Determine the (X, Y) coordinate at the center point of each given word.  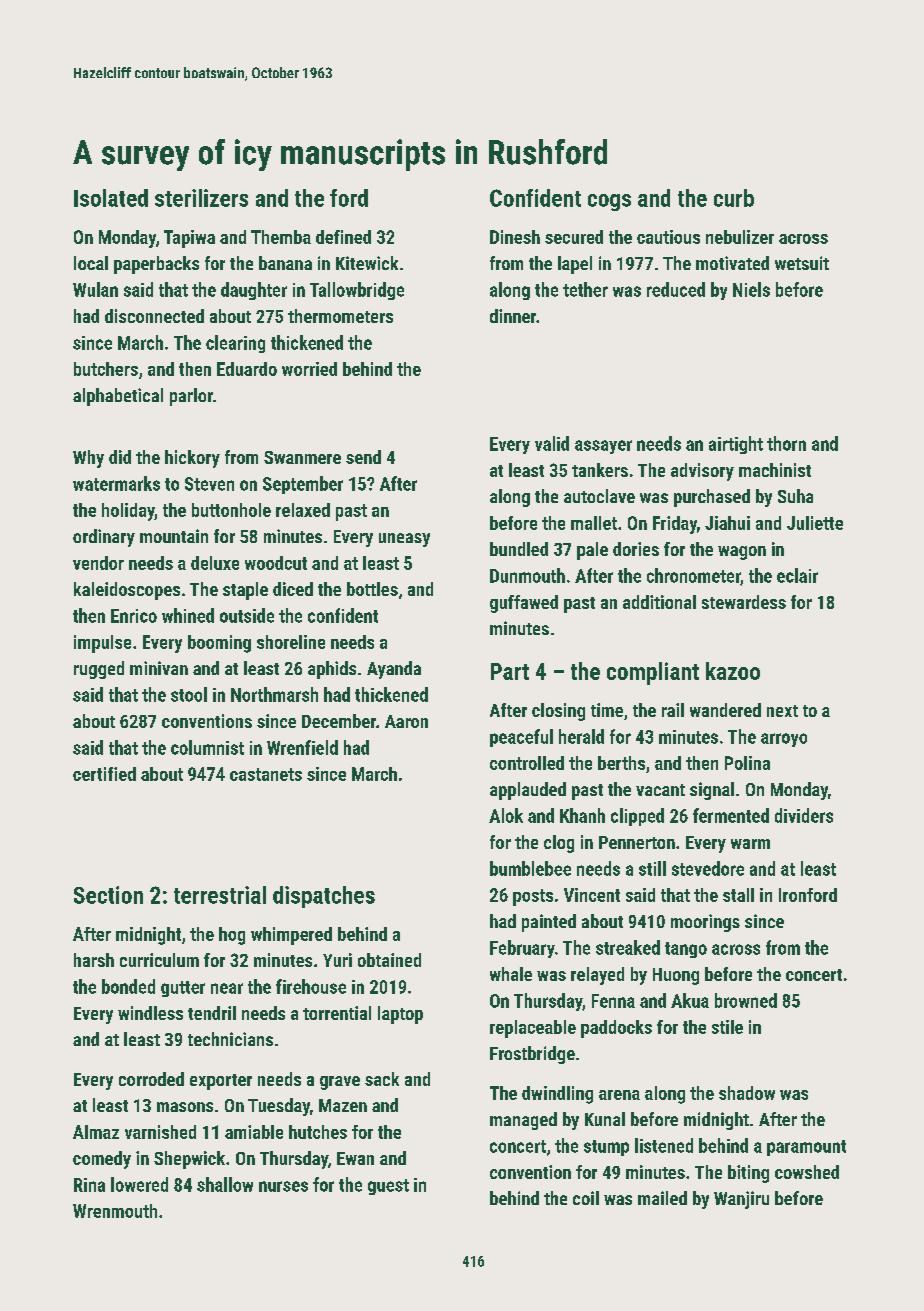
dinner (513, 316)
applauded (528, 791)
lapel (575, 265)
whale (511, 974)
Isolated (111, 198)
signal (712, 791)
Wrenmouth (115, 1211)
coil (586, 1198)
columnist (207, 747)
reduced (676, 289)
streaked (628, 947)
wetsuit (802, 263)
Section (108, 895)
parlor (191, 397)
